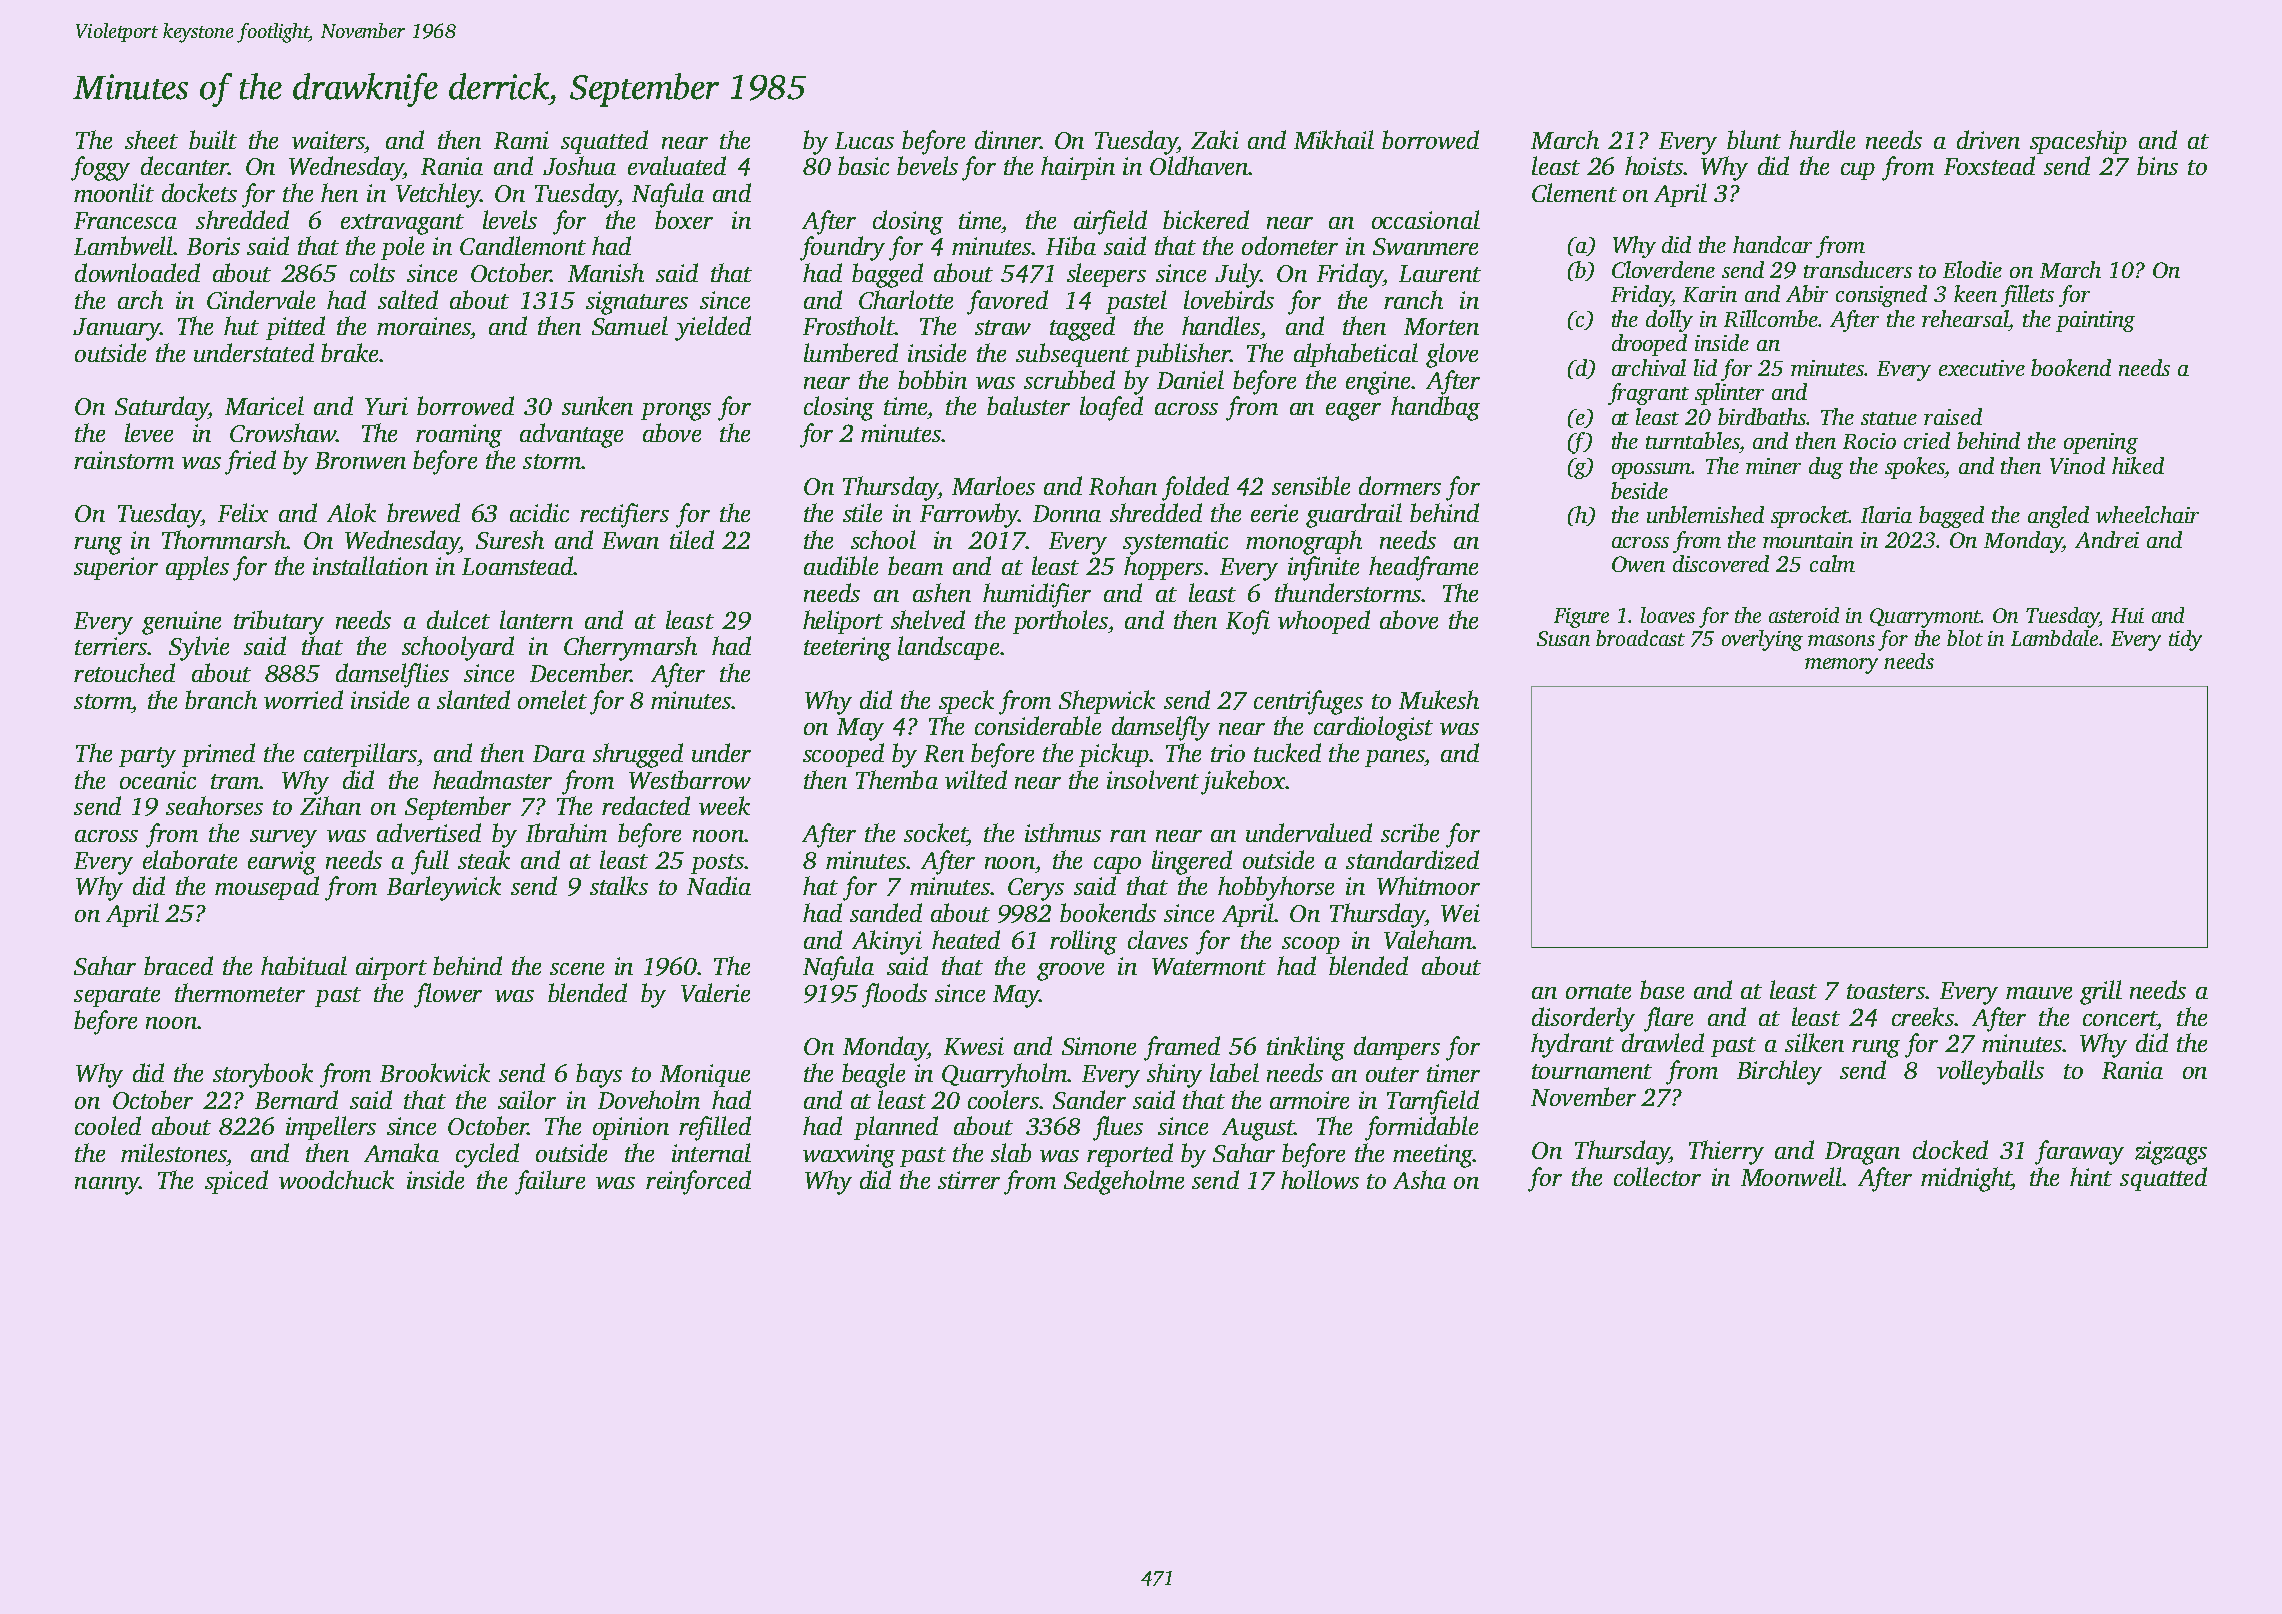  What do you see at coordinates (303, 699) in the image?
I see `worried` at bounding box center [303, 699].
